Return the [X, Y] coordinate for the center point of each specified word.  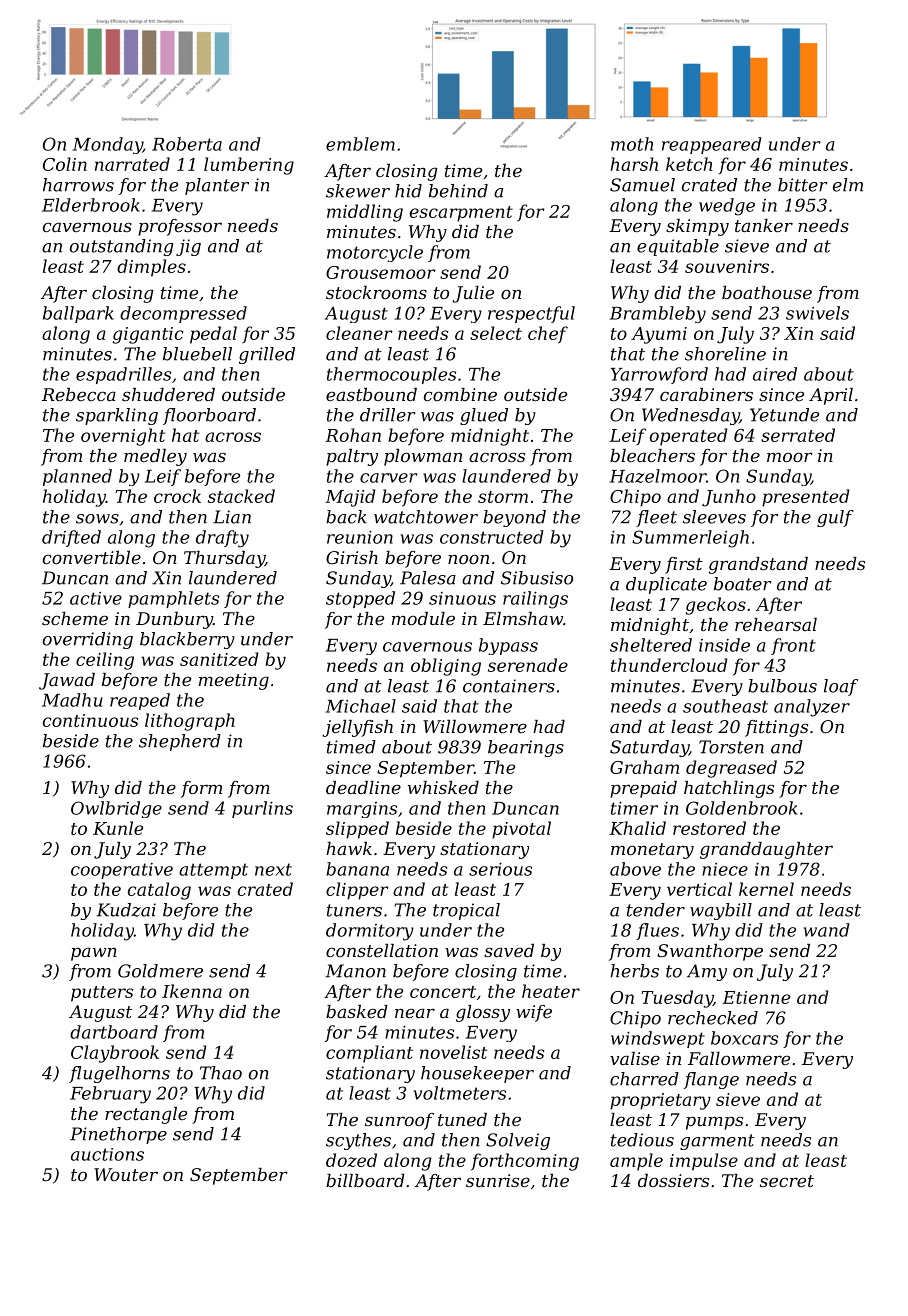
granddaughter [766, 850]
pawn [94, 954]
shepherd [180, 742]
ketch [689, 164]
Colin [65, 164]
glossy [483, 1013]
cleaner [359, 333]
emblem [360, 144]
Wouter [126, 1174]
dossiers [673, 1180]
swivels [817, 313]
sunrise [498, 1180]
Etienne [756, 997]
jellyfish [357, 728]
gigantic [148, 335]
